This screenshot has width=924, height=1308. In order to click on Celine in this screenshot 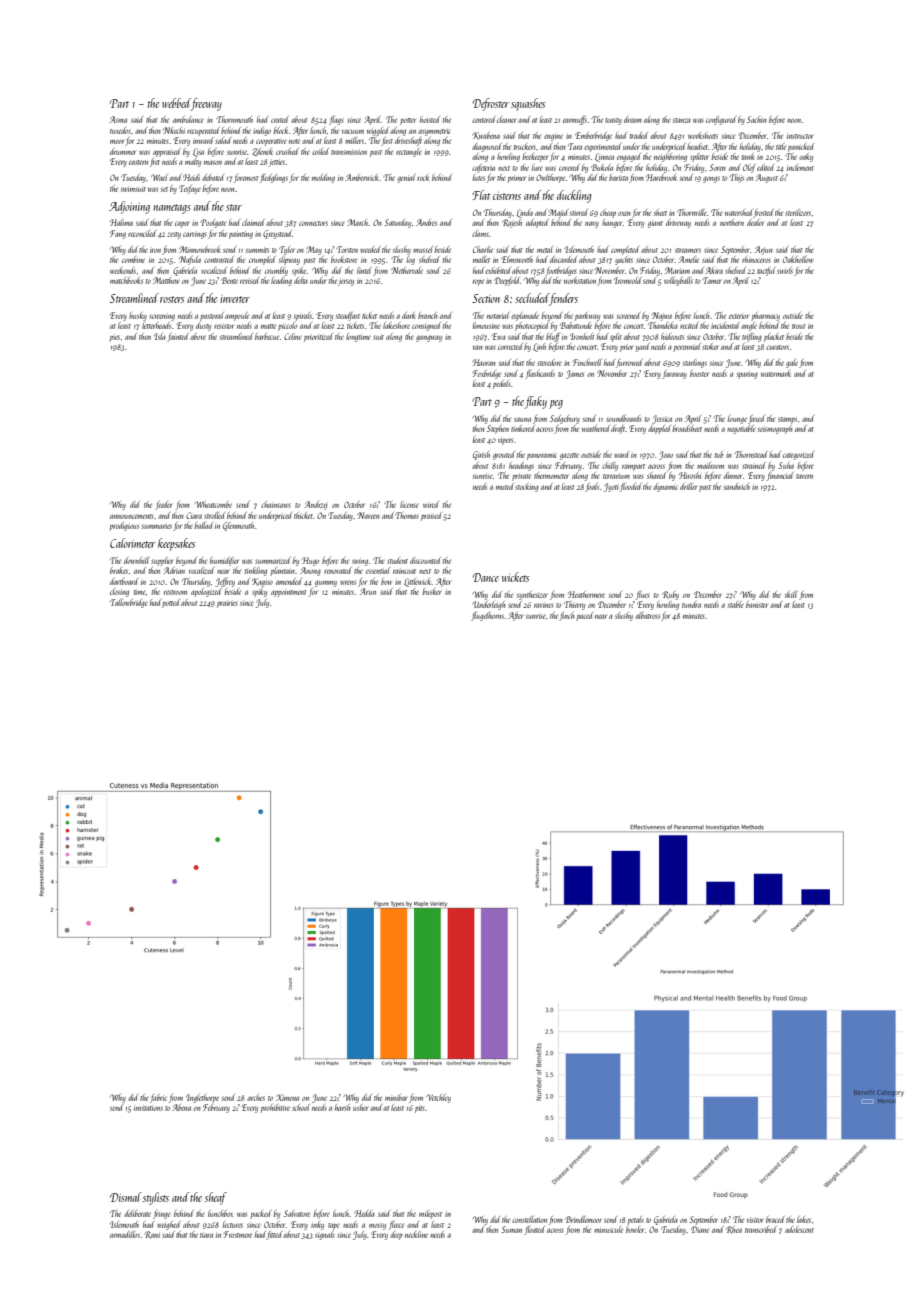, I will do `click(293, 336)`.
